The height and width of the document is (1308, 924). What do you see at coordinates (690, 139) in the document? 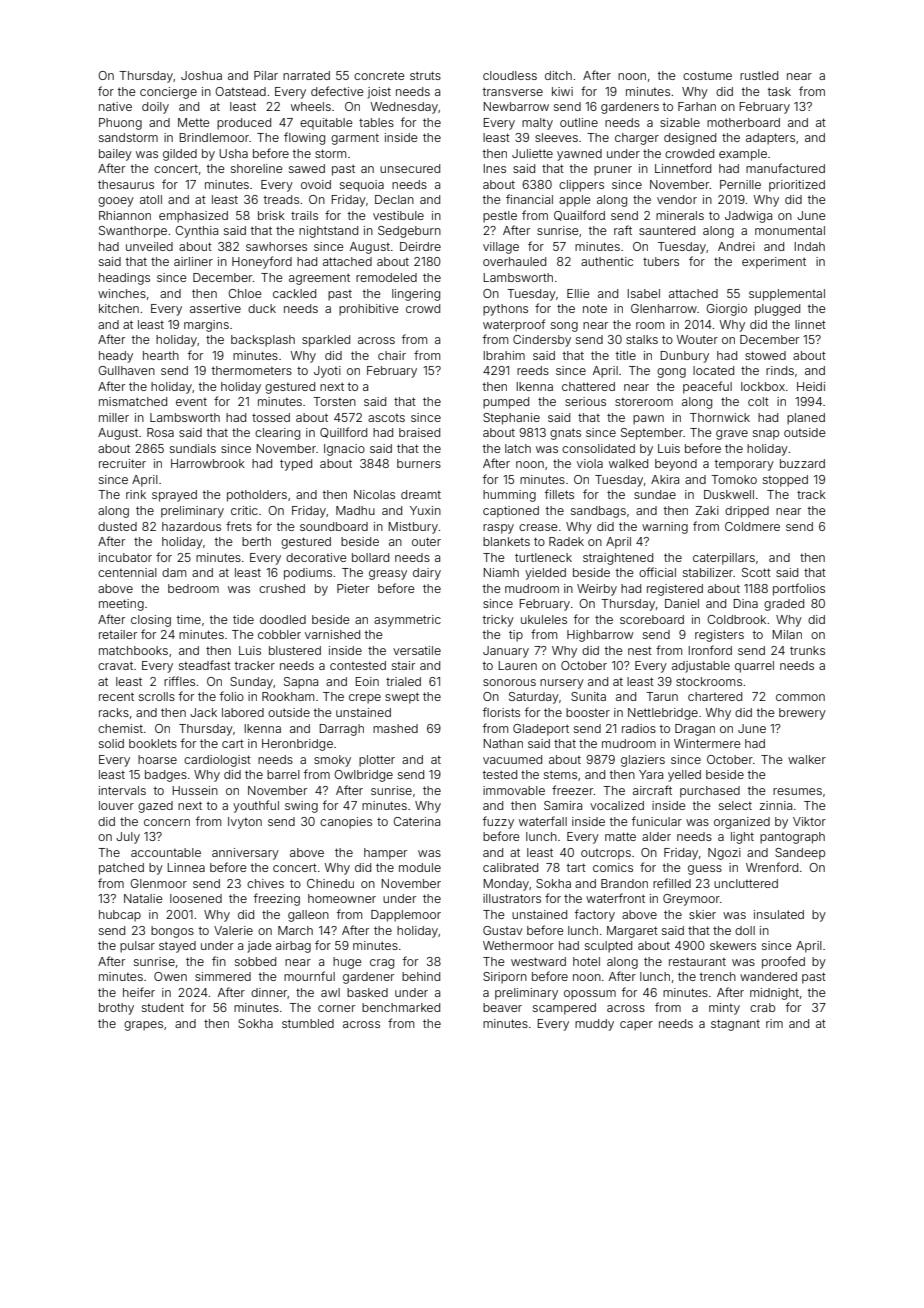
I see `designed` at bounding box center [690, 139].
